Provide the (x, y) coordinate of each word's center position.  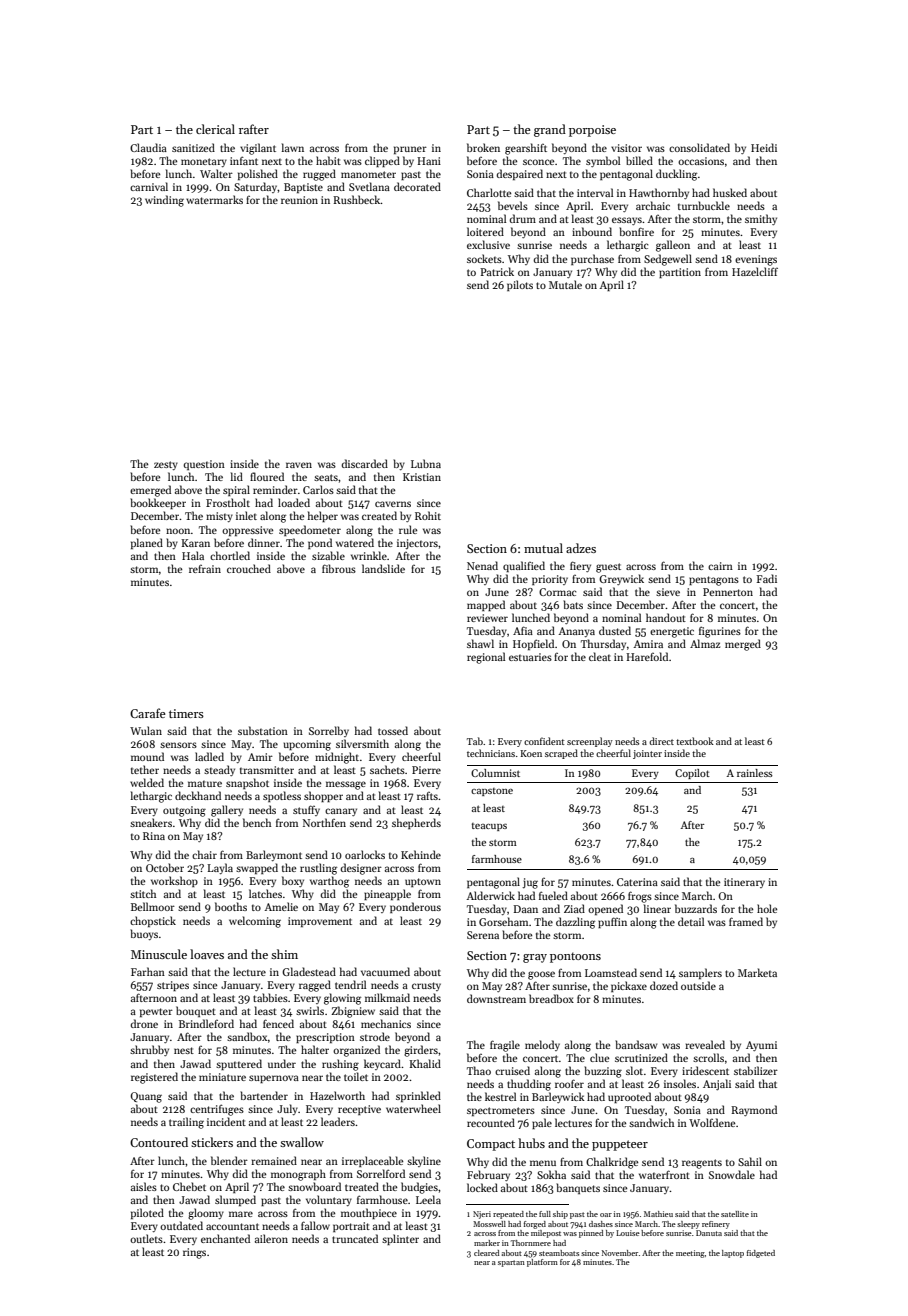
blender (229, 1160)
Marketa (757, 972)
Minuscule (159, 954)
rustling (318, 869)
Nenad (482, 565)
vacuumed (385, 971)
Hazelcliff (755, 271)
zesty (166, 465)
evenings (756, 260)
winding (164, 201)
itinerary (744, 883)
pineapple (387, 894)
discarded (364, 463)
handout (666, 617)
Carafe (148, 713)
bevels (513, 205)
